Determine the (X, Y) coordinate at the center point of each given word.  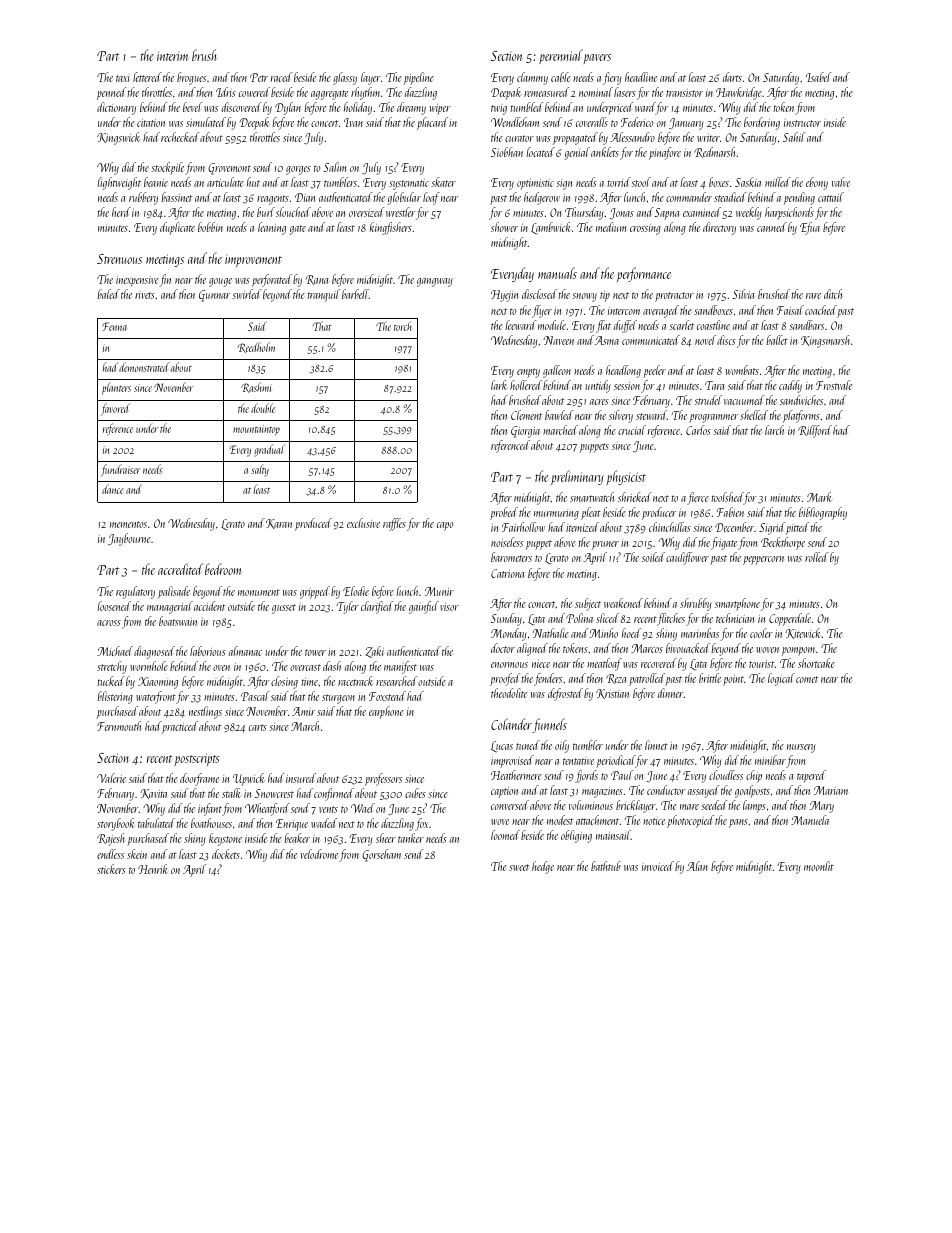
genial (577, 153)
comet (807, 679)
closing (284, 682)
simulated (206, 122)
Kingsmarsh (825, 341)
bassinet (176, 197)
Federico (637, 122)
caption (504, 792)
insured (301, 778)
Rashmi (256, 387)
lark (499, 385)
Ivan (353, 122)
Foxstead (387, 696)
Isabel (819, 77)
